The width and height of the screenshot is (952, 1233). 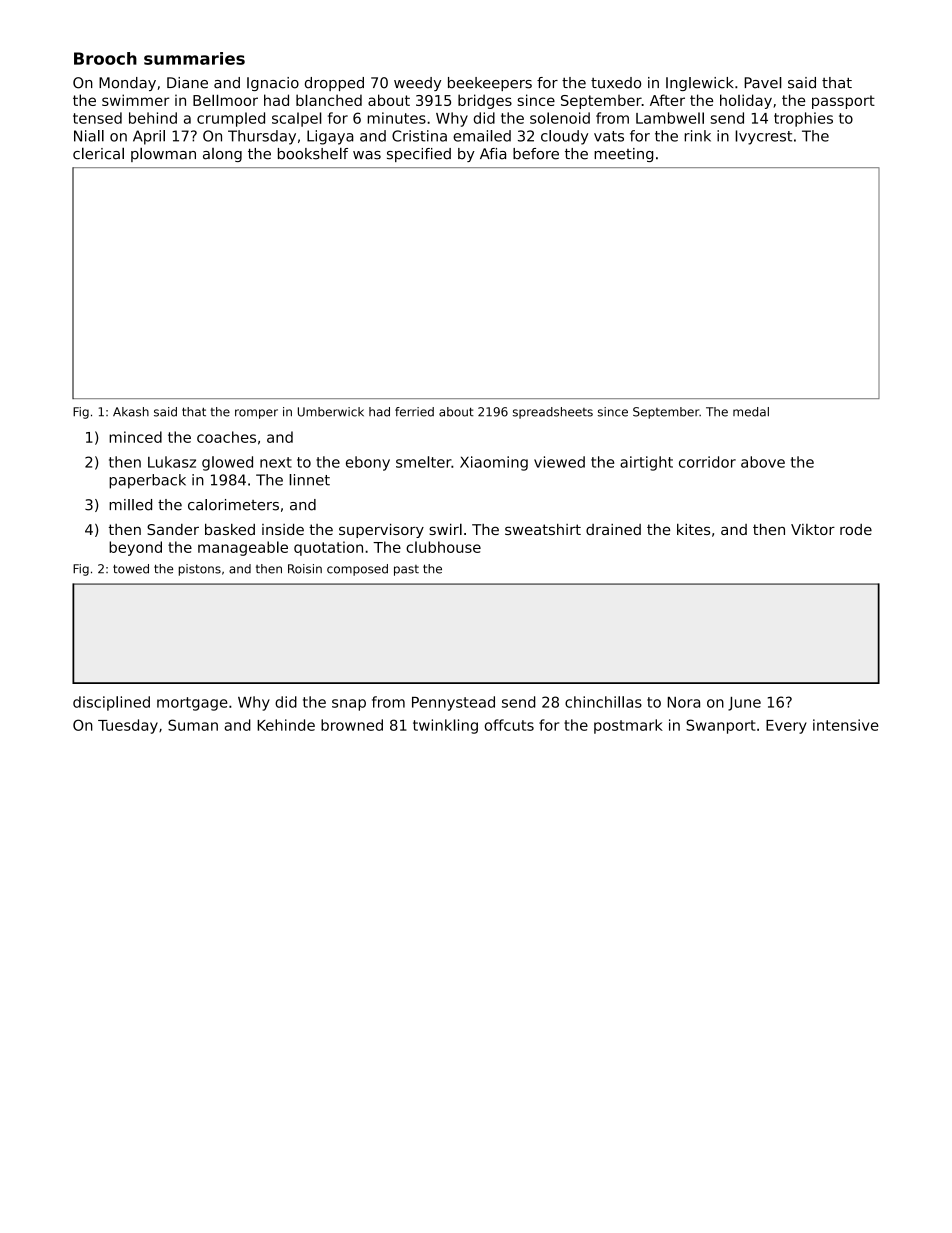 I want to click on beekeepers, so click(x=490, y=84).
